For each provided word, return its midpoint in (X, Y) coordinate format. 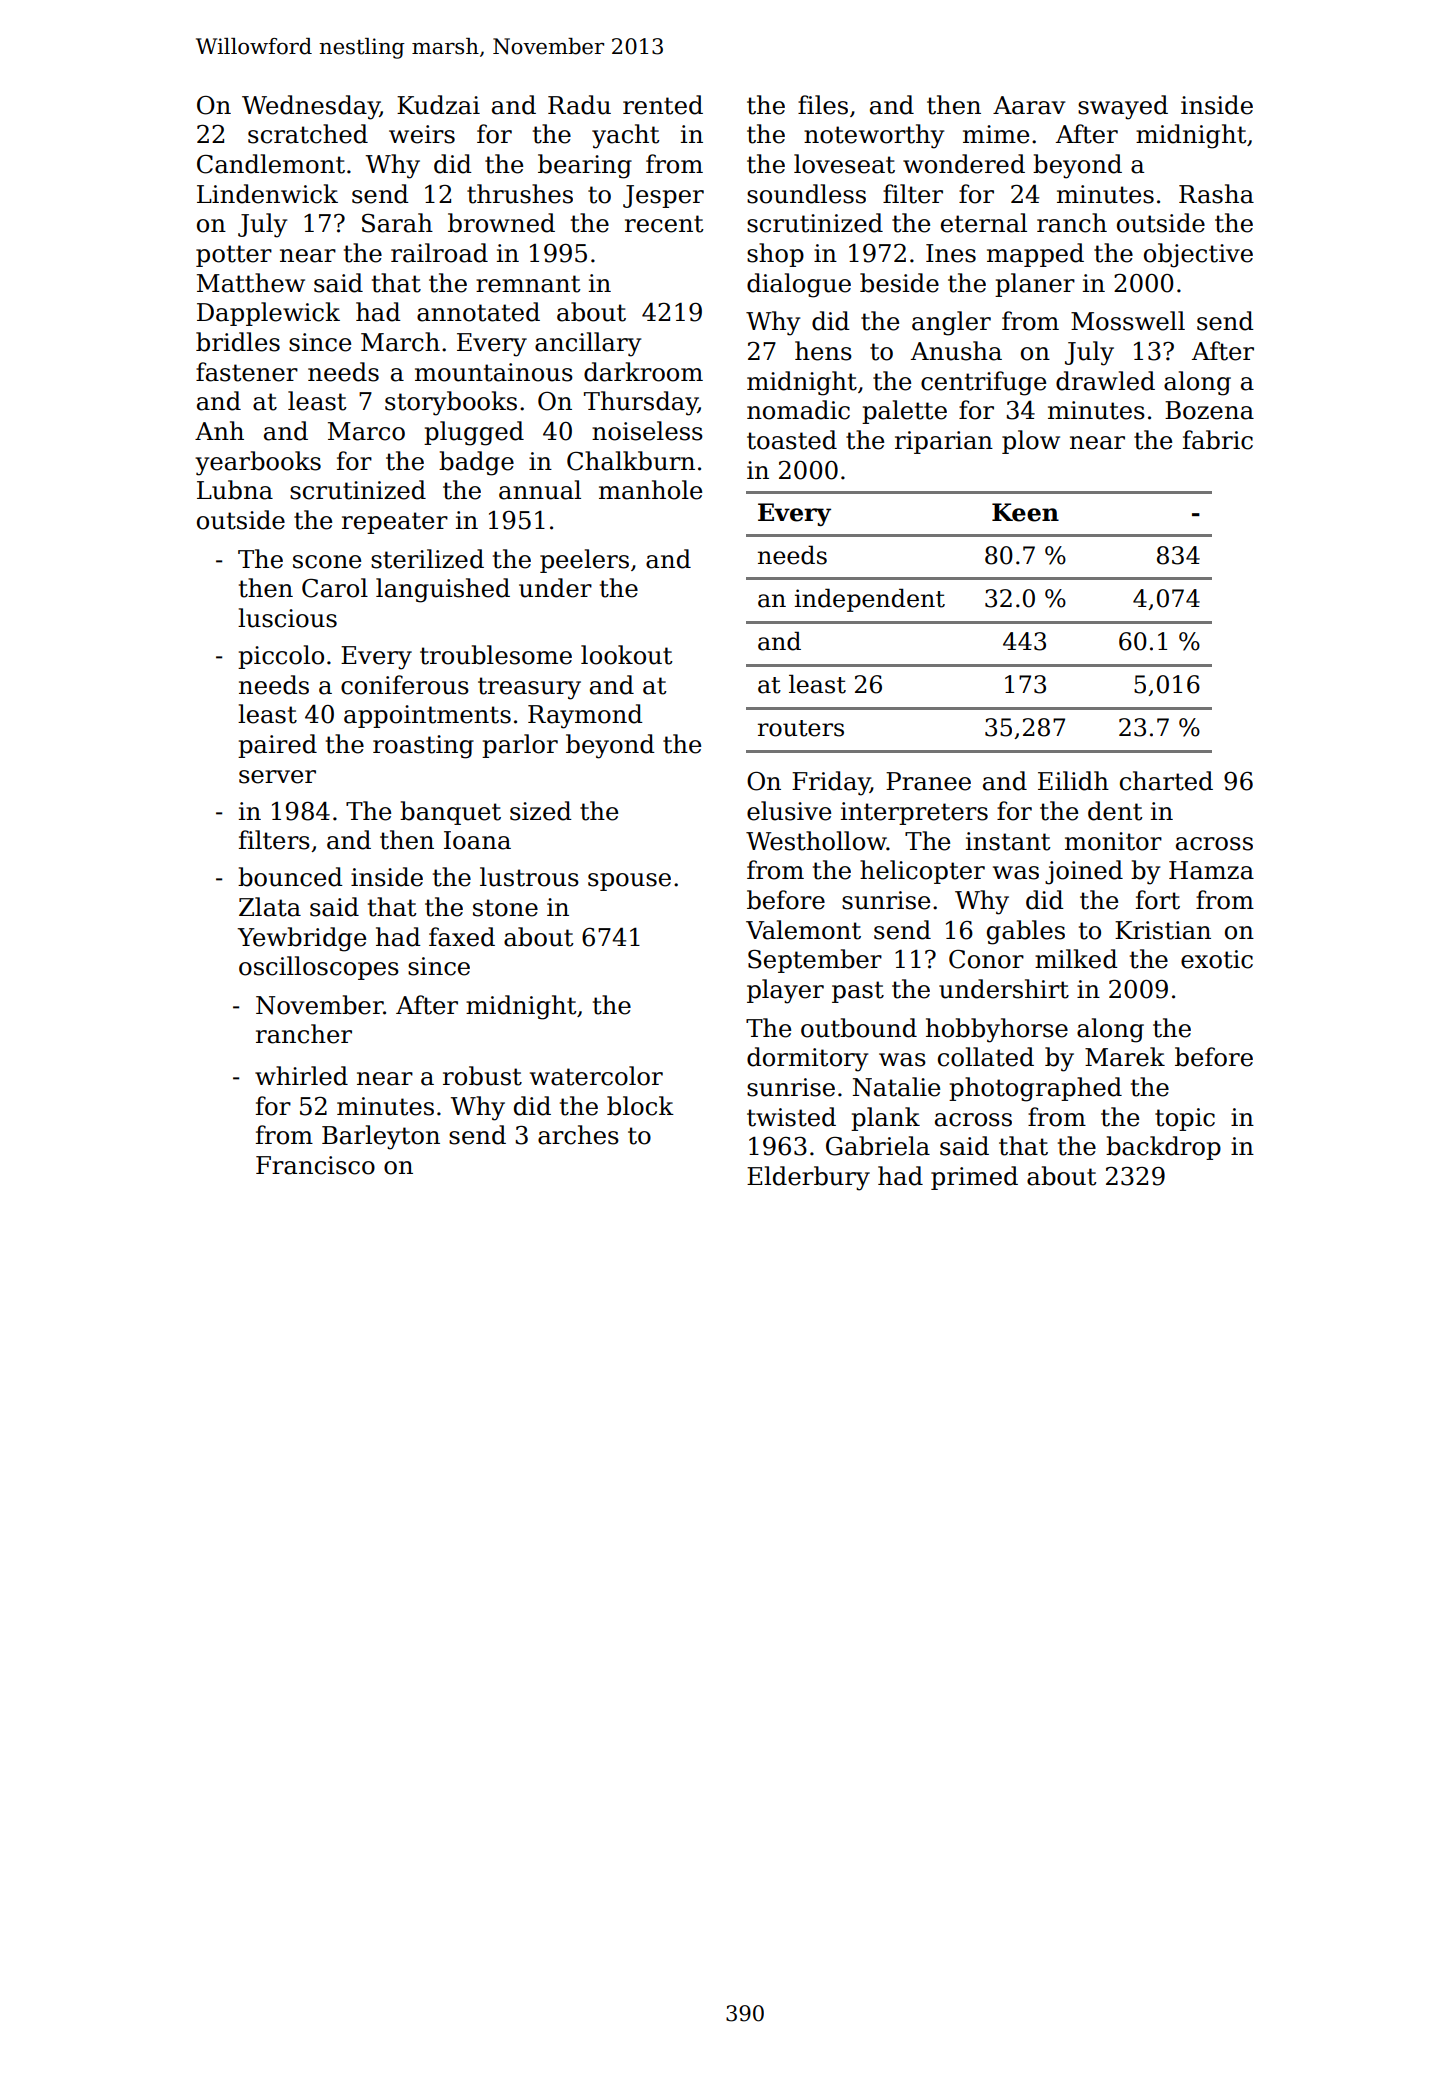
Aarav (1029, 105)
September (815, 961)
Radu (579, 105)
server (277, 777)
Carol (335, 588)
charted (1166, 781)
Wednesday (311, 107)
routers (801, 728)
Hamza (1211, 870)
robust (482, 1076)
